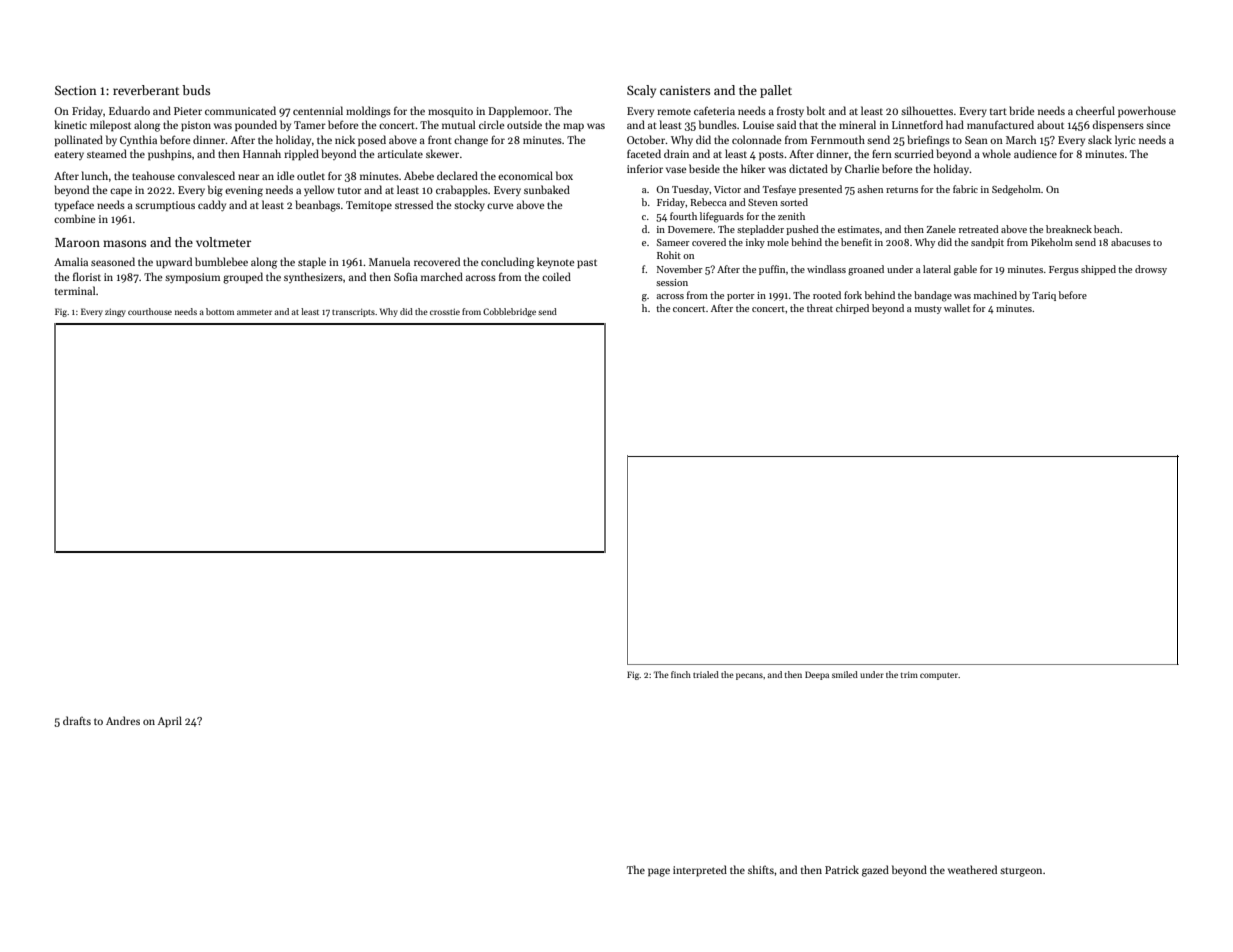  Describe the element at coordinates (406, 276) in the screenshot. I see `Sofia` at that location.
